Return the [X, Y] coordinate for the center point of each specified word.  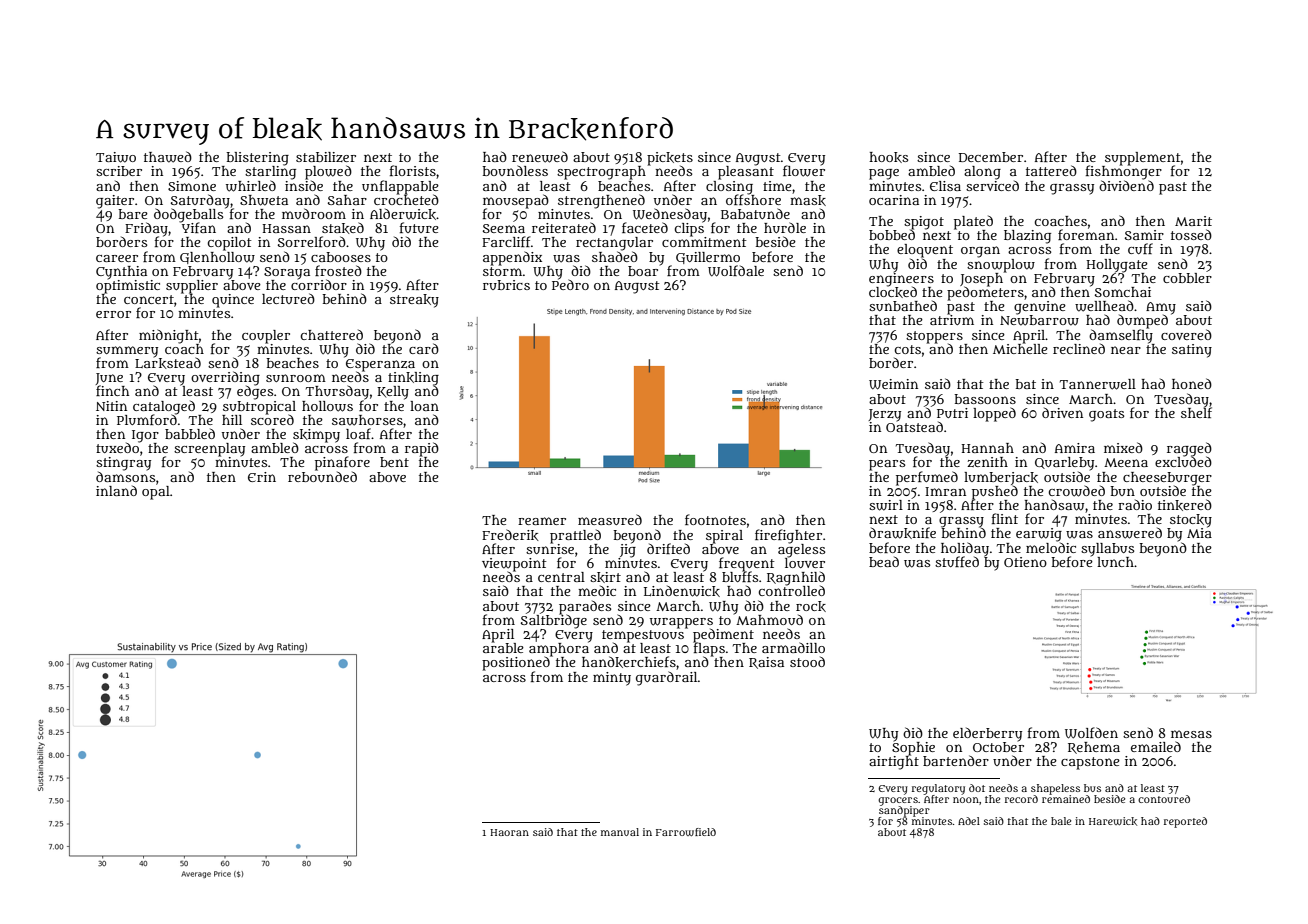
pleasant [746, 173]
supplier [192, 287]
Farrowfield [686, 832]
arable [503, 648]
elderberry [987, 734]
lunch [1115, 562]
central [561, 577]
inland [116, 490]
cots [907, 349]
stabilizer [326, 157]
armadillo [793, 647]
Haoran [509, 832]
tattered [1051, 170]
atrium [952, 320]
